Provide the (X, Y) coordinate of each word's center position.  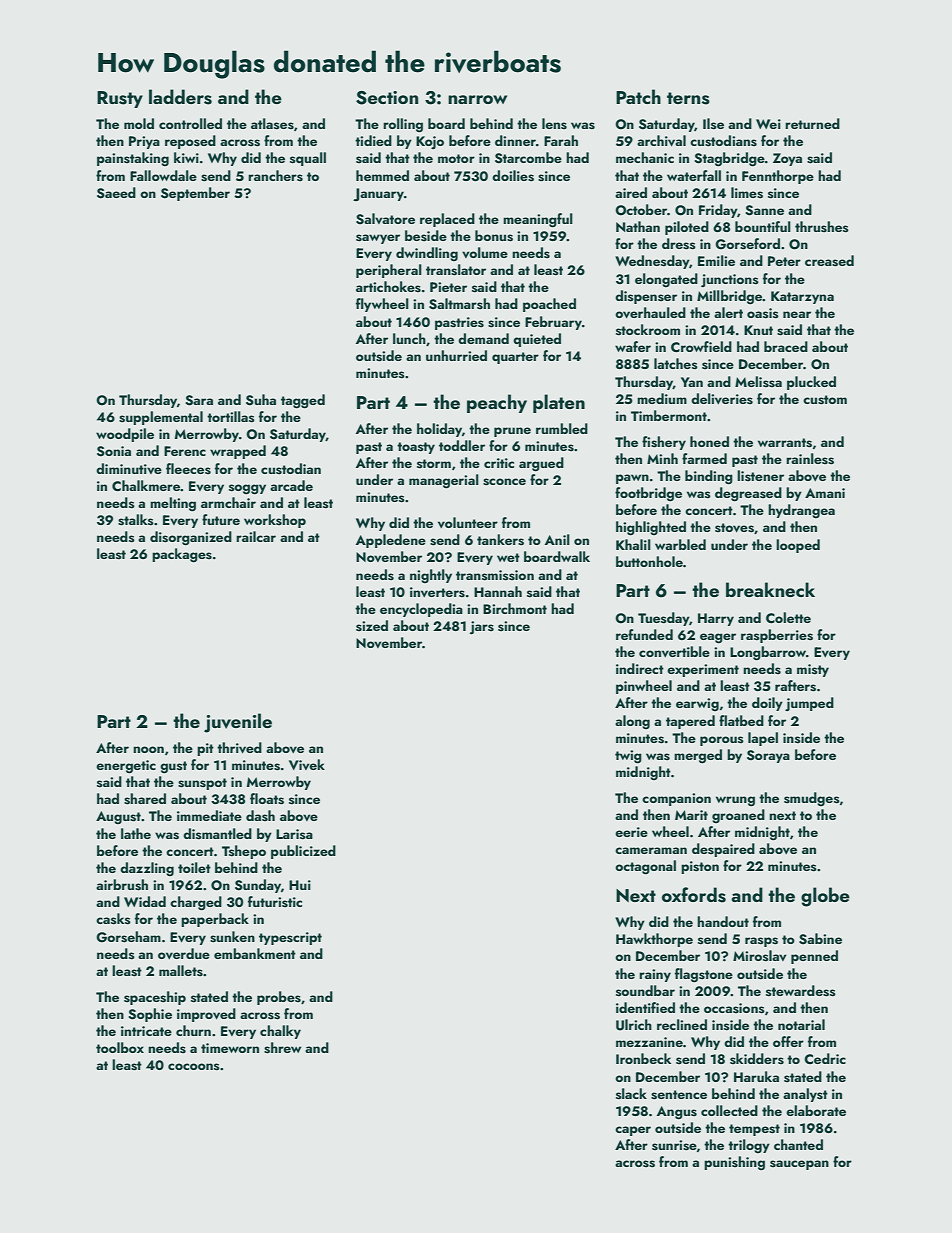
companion (676, 799)
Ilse (713, 124)
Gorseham (128, 937)
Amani (825, 493)
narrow (477, 99)
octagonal (645, 867)
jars (482, 627)
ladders (180, 97)
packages (182, 555)
